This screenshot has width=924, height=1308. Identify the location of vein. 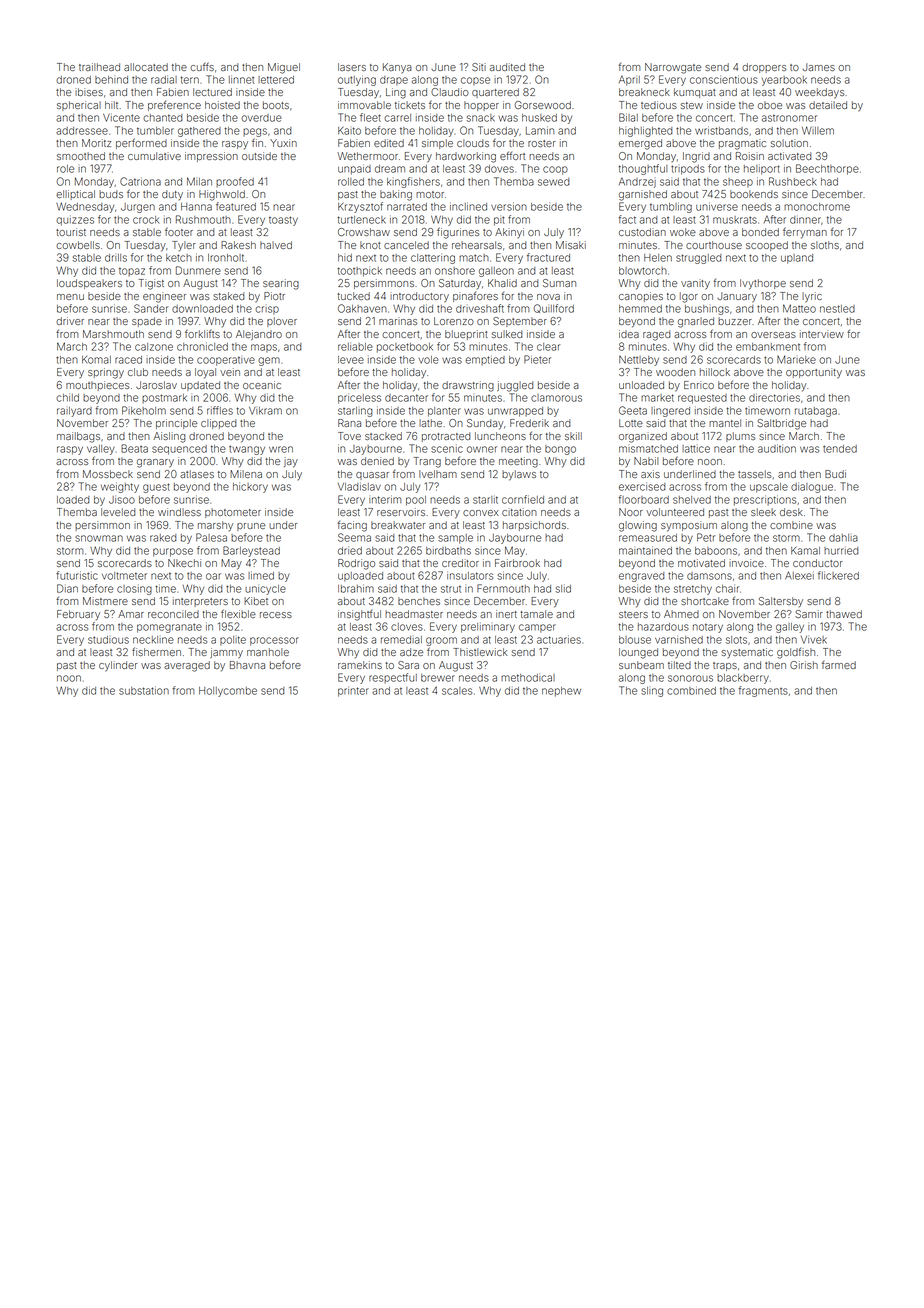
(230, 372).
